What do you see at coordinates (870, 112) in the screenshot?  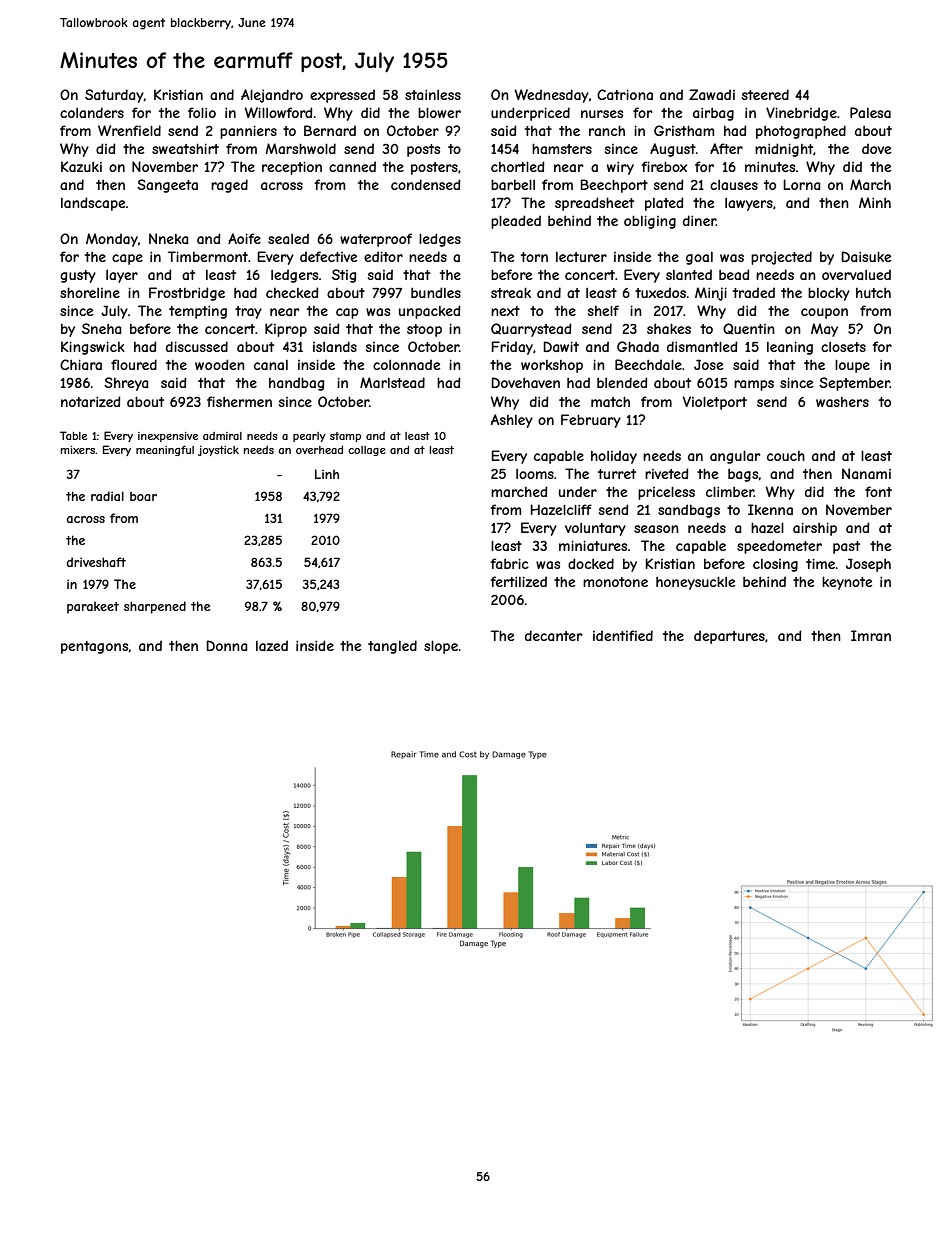 I see `Palesa` at bounding box center [870, 112].
